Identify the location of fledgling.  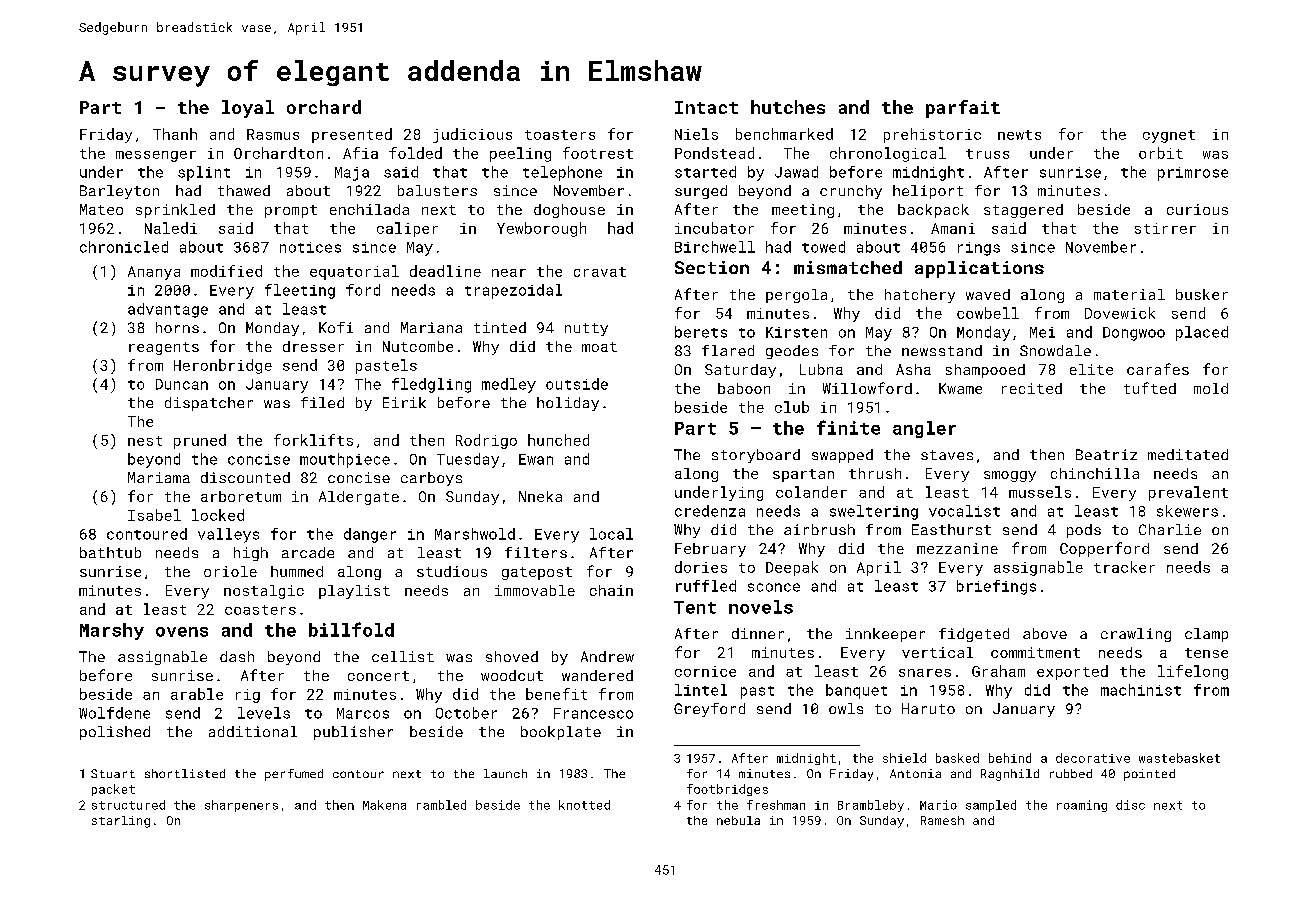
(431, 385).
